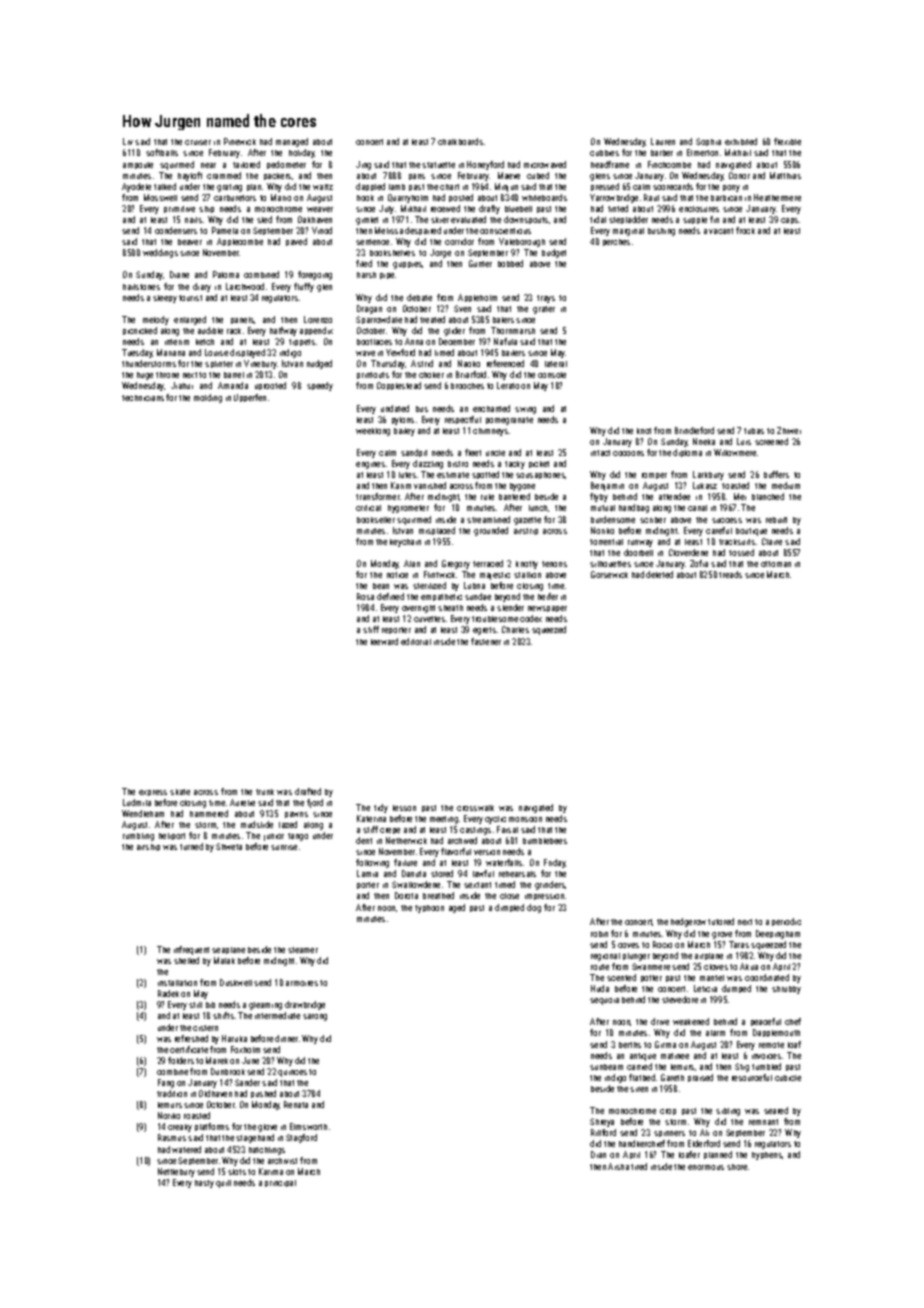 This screenshot has height=1308, width=924. What do you see at coordinates (776, 564) in the screenshot?
I see `ottoman` at bounding box center [776, 564].
